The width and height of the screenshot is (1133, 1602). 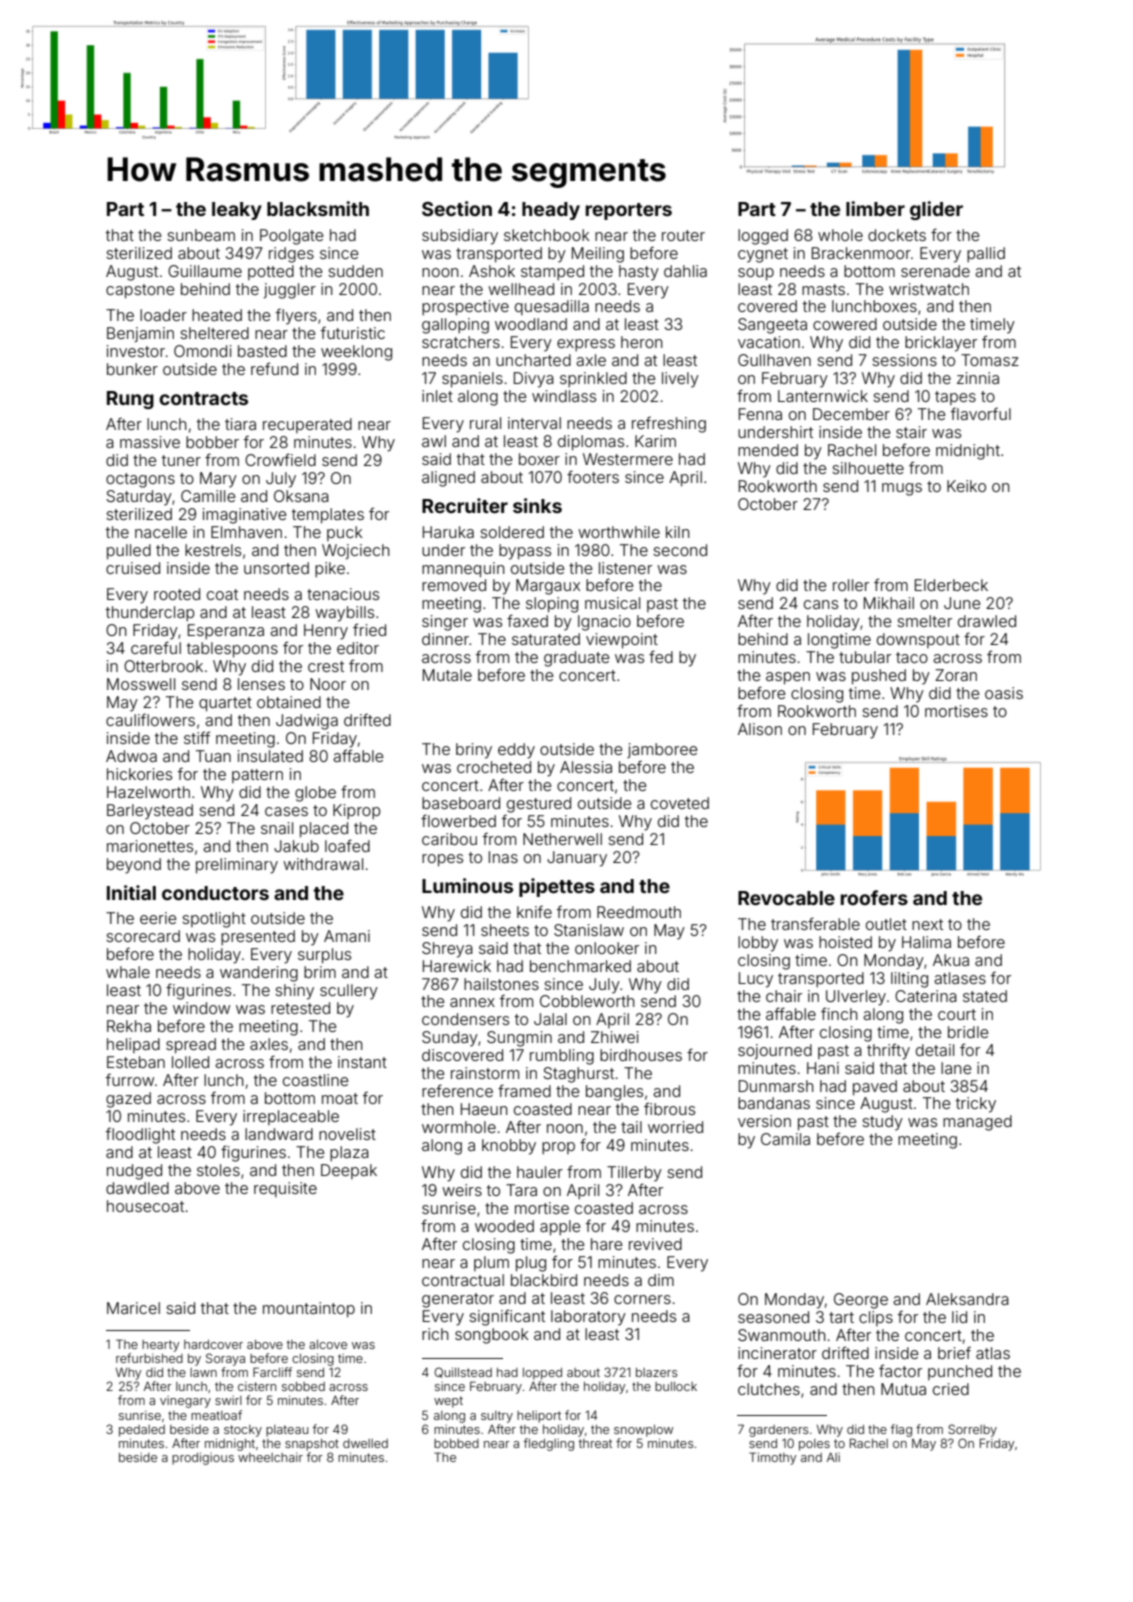 I want to click on Farcliff, so click(x=272, y=1372).
